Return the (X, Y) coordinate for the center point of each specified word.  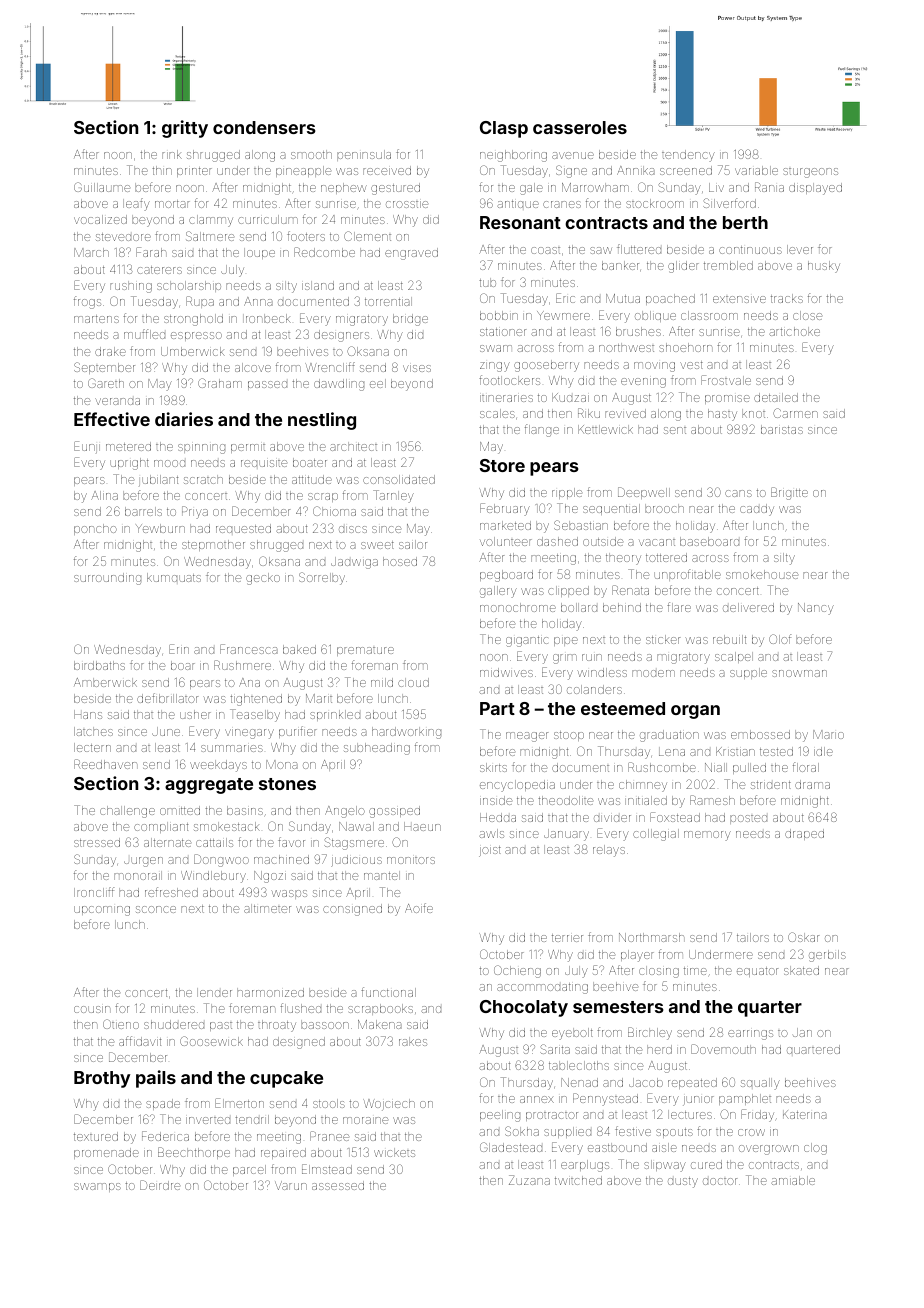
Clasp (504, 129)
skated (801, 970)
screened (686, 170)
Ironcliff (94, 892)
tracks (787, 298)
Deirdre (160, 1185)
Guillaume (102, 187)
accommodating (542, 988)
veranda (117, 401)
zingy (495, 367)
